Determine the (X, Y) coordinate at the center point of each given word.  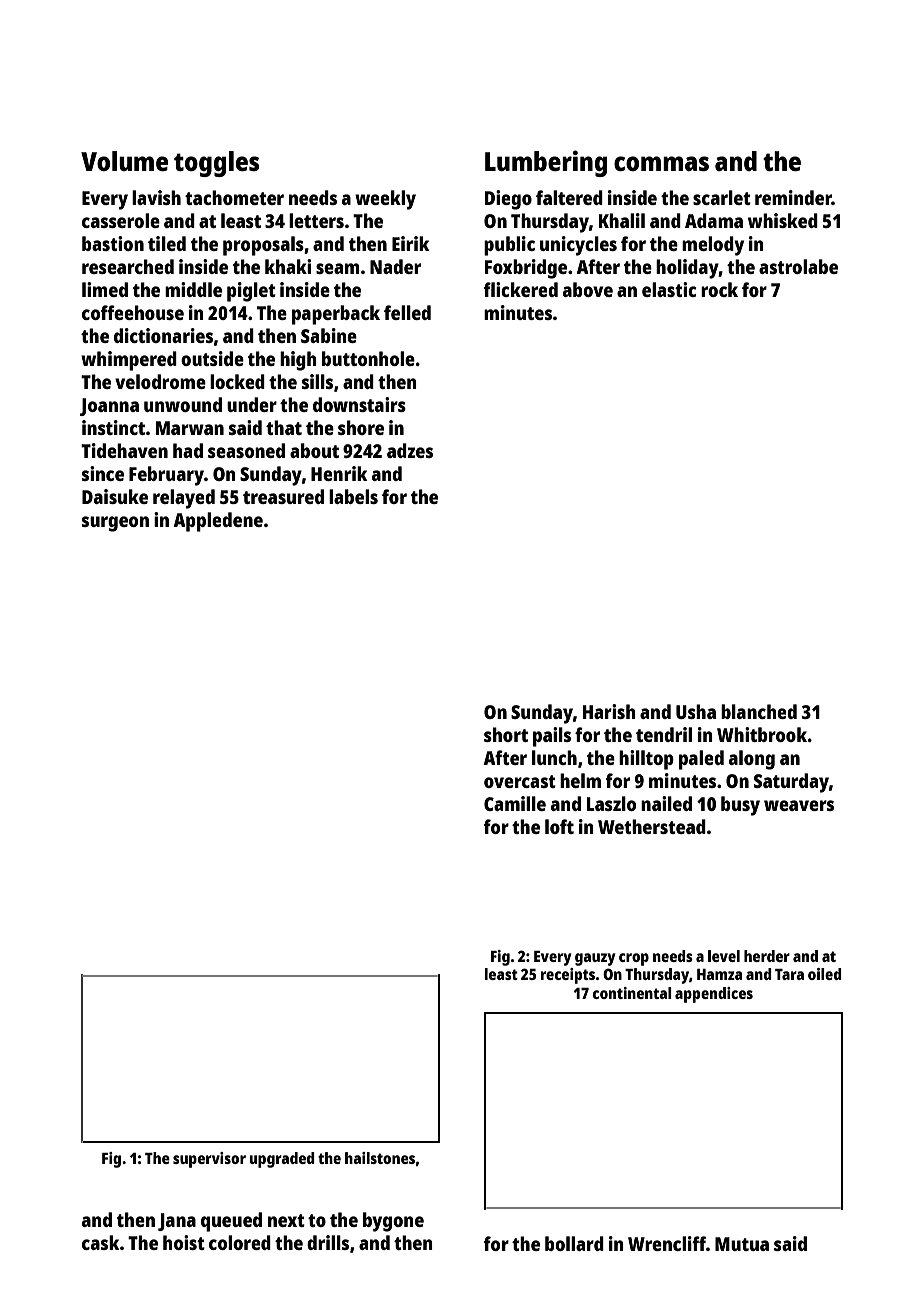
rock (719, 289)
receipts (568, 976)
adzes (410, 450)
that (284, 427)
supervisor (209, 1160)
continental (632, 993)
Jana (177, 1222)
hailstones (380, 1158)
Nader (395, 266)
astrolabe (798, 266)
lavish (156, 197)
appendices (714, 995)
